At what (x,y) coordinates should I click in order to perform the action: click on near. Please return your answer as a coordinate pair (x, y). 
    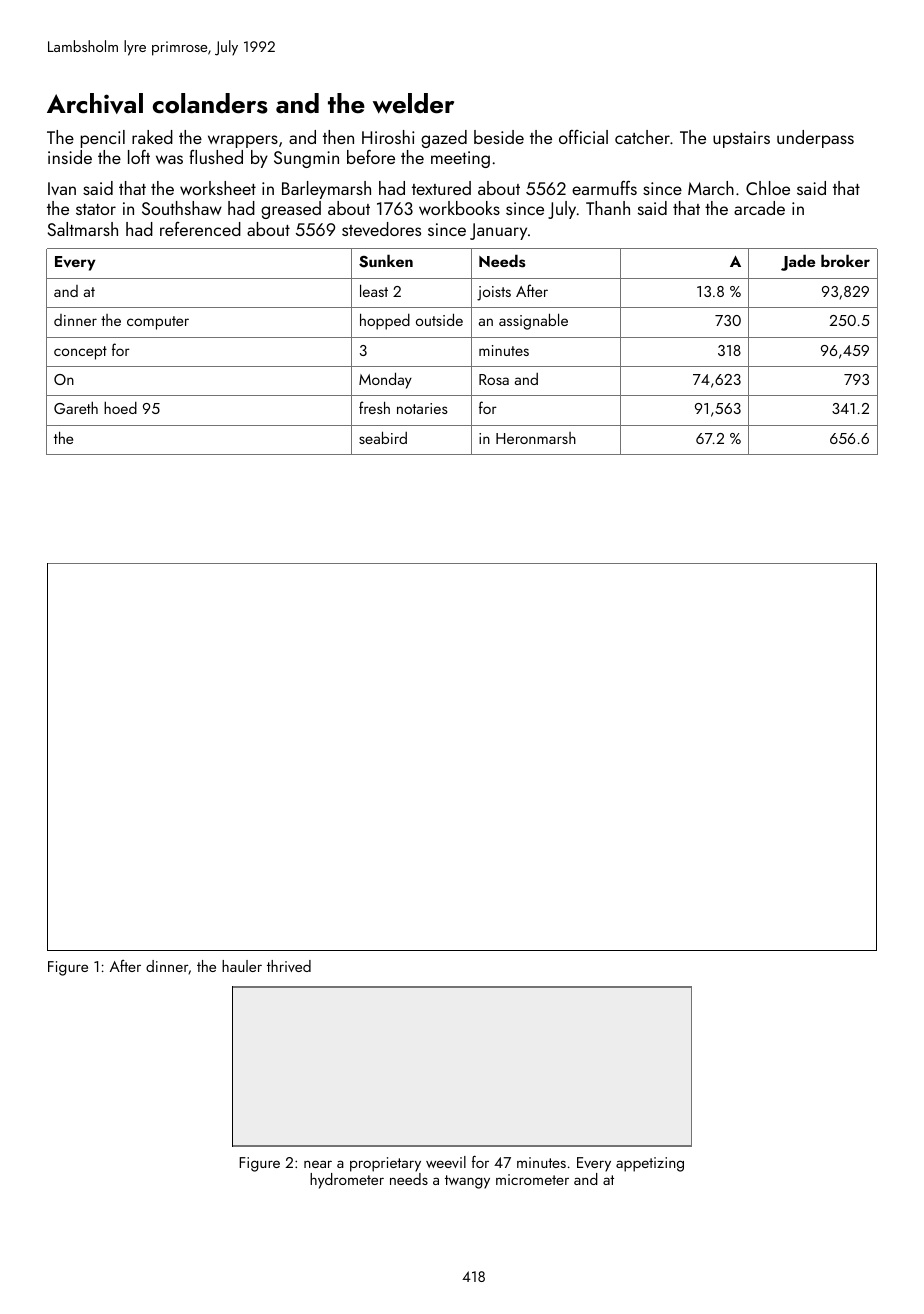
    Looking at the image, I should click on (318, 1164).
